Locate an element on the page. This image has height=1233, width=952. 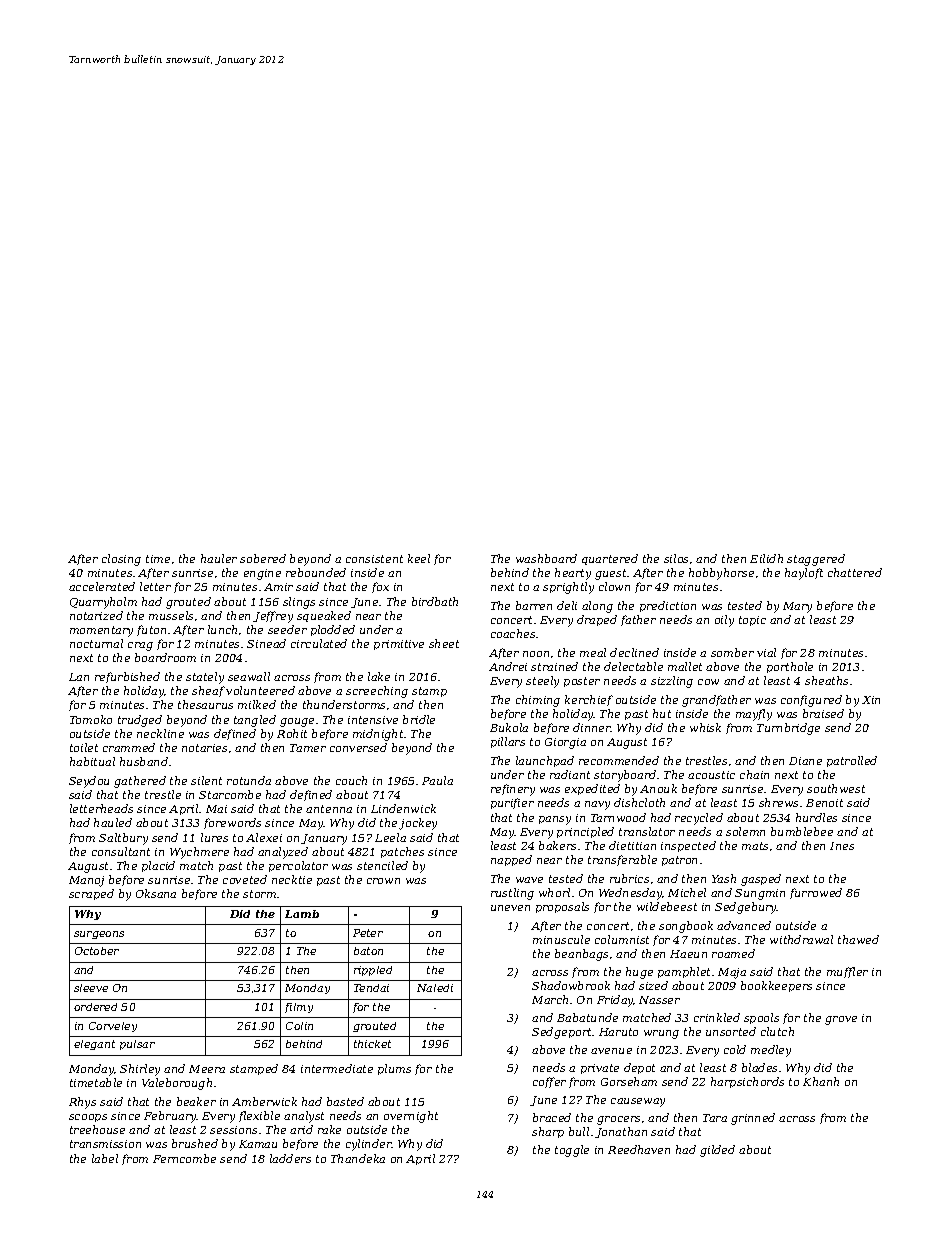
Naledi is located at coordinates (435, 988).
